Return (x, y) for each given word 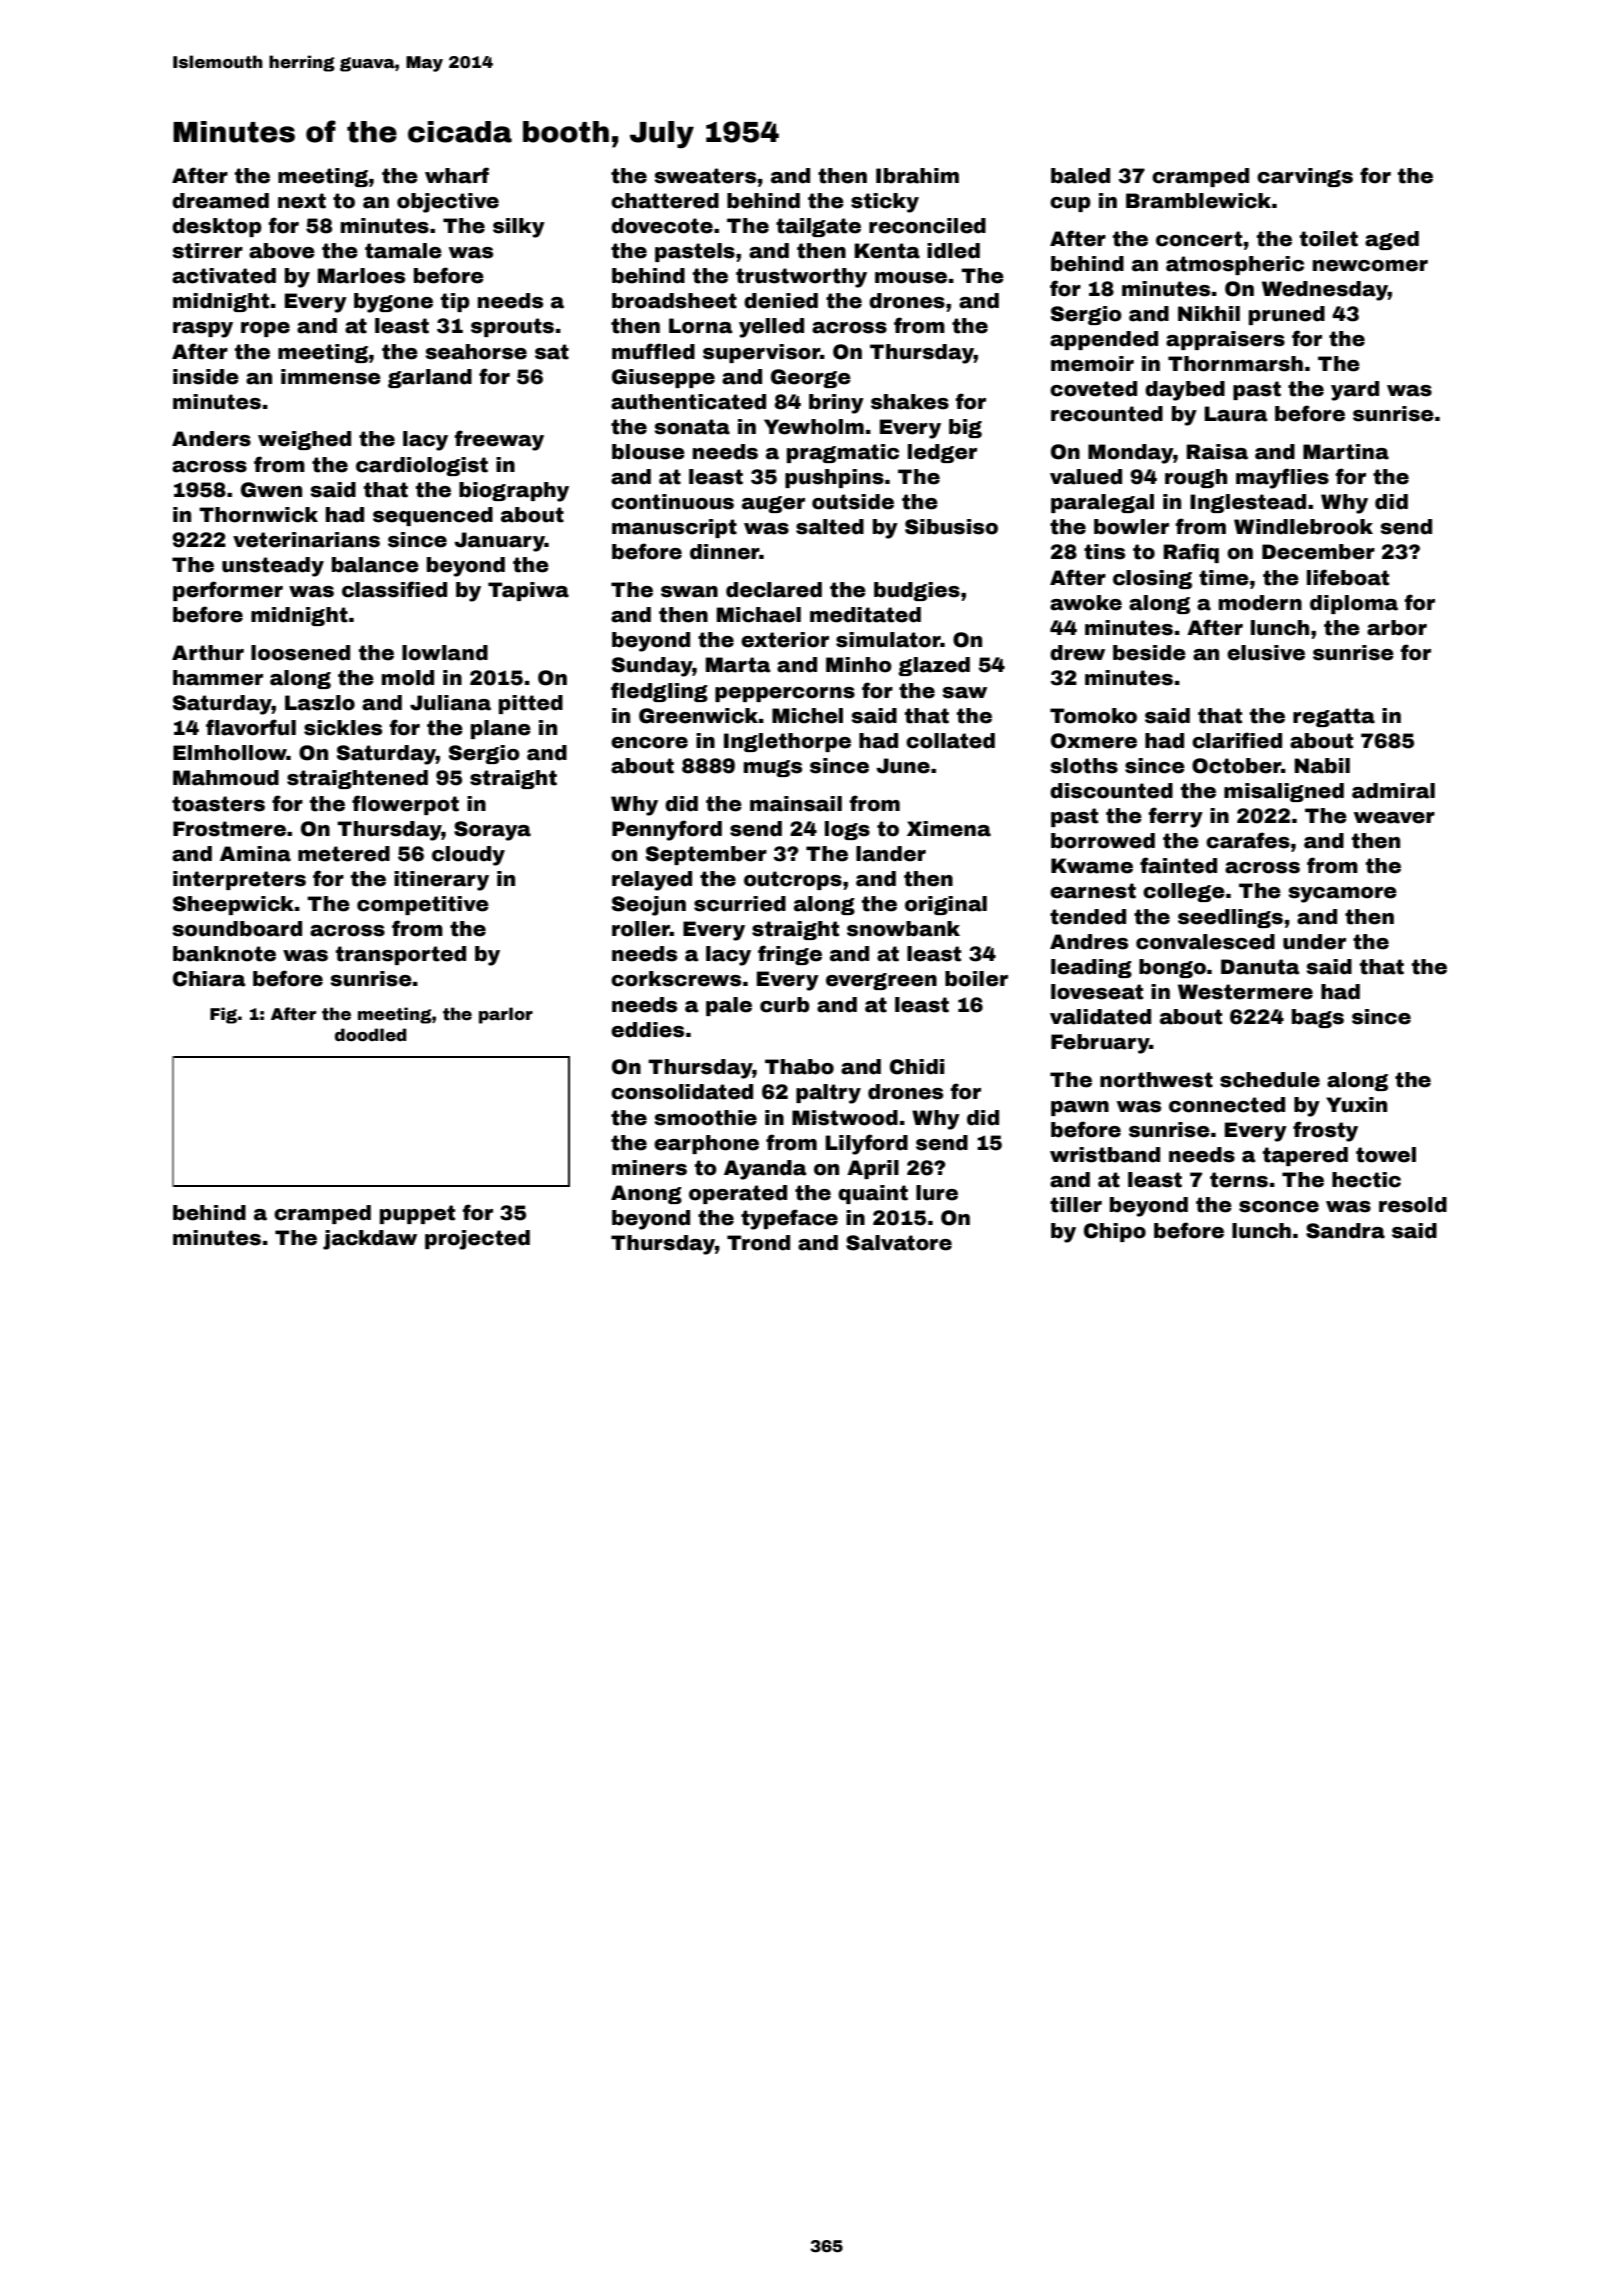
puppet (417, 1214)
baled (1080, 176)
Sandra (1345, 1231)
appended (1104, 340)
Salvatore (899, 1243)
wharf (457, 175)
